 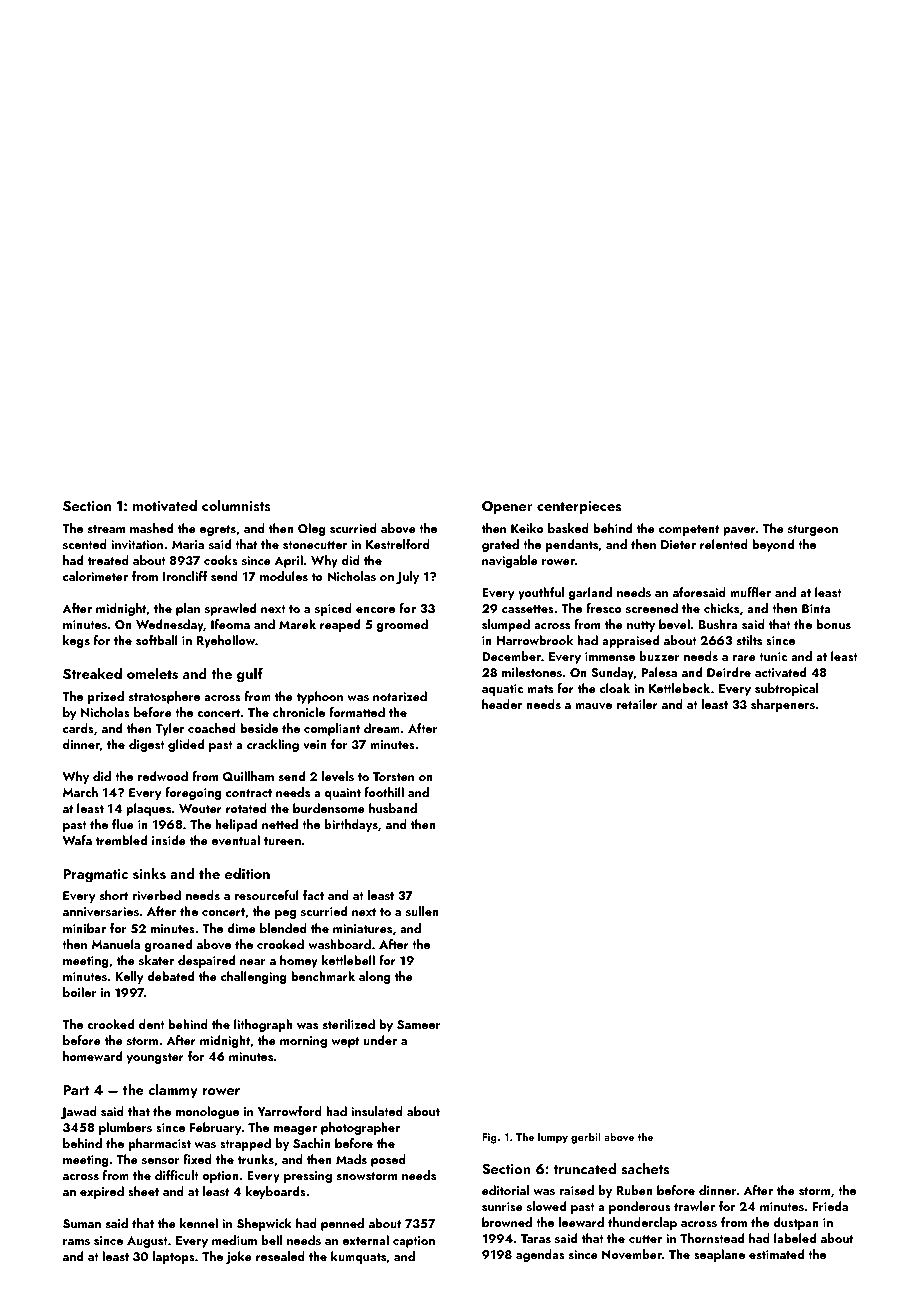 I want to click on dream, so click(x=382, y=728).
